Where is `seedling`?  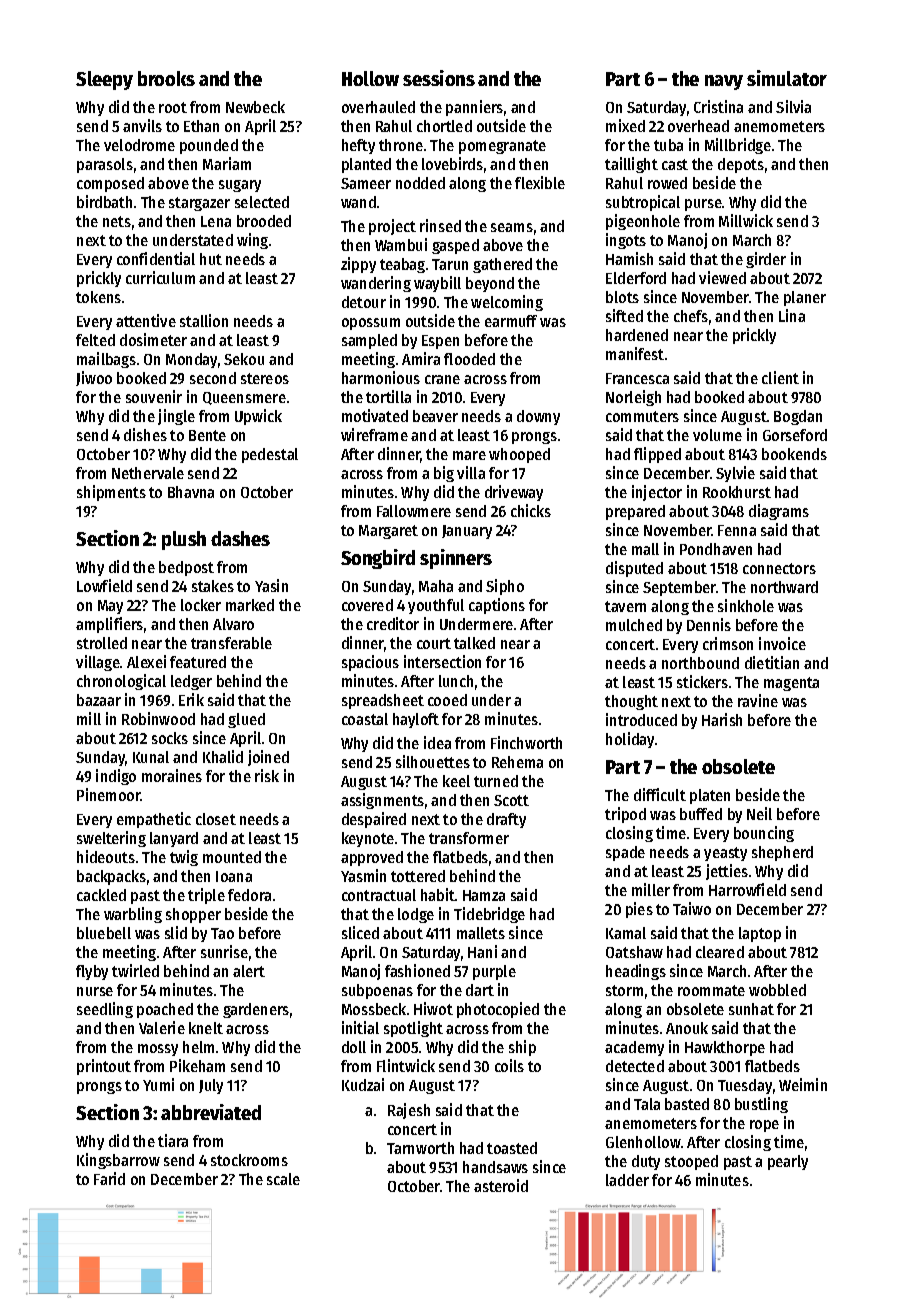
seedling is located at coordinates (105, 1010).
